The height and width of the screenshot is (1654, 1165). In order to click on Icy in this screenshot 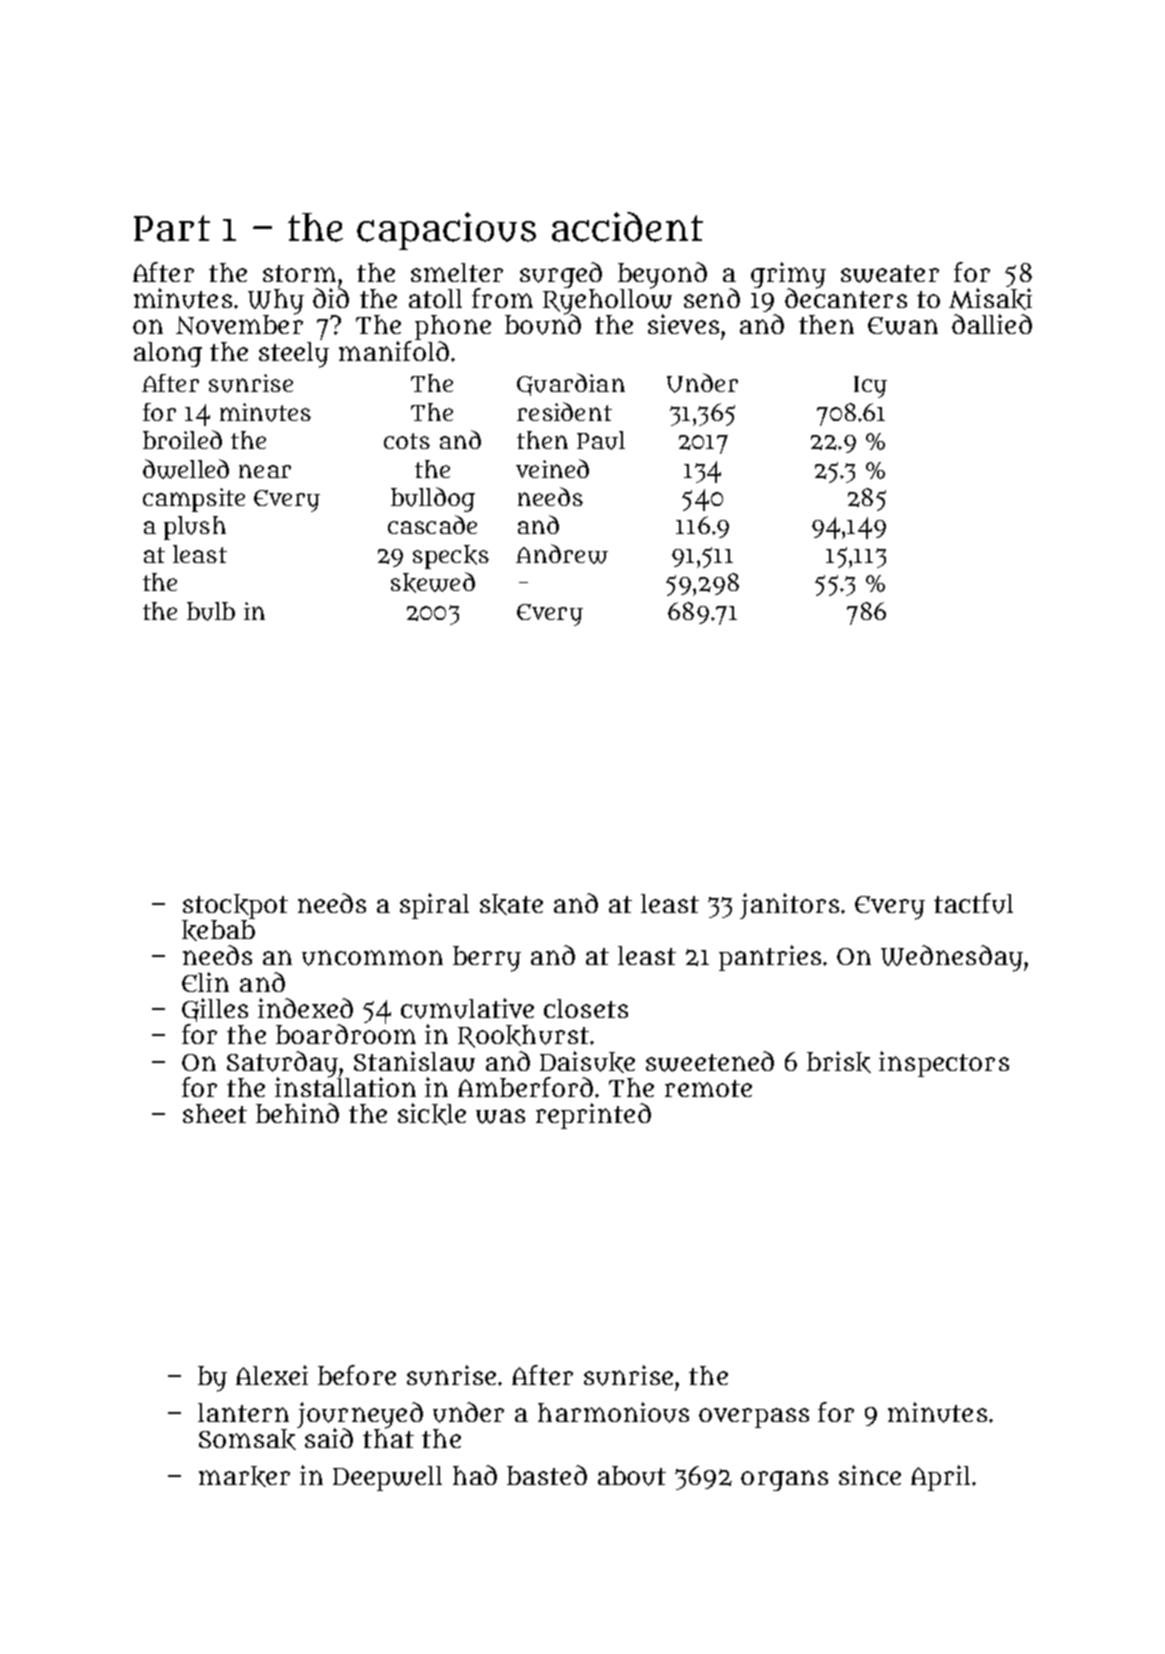, I will do `click(870, 387)`.
